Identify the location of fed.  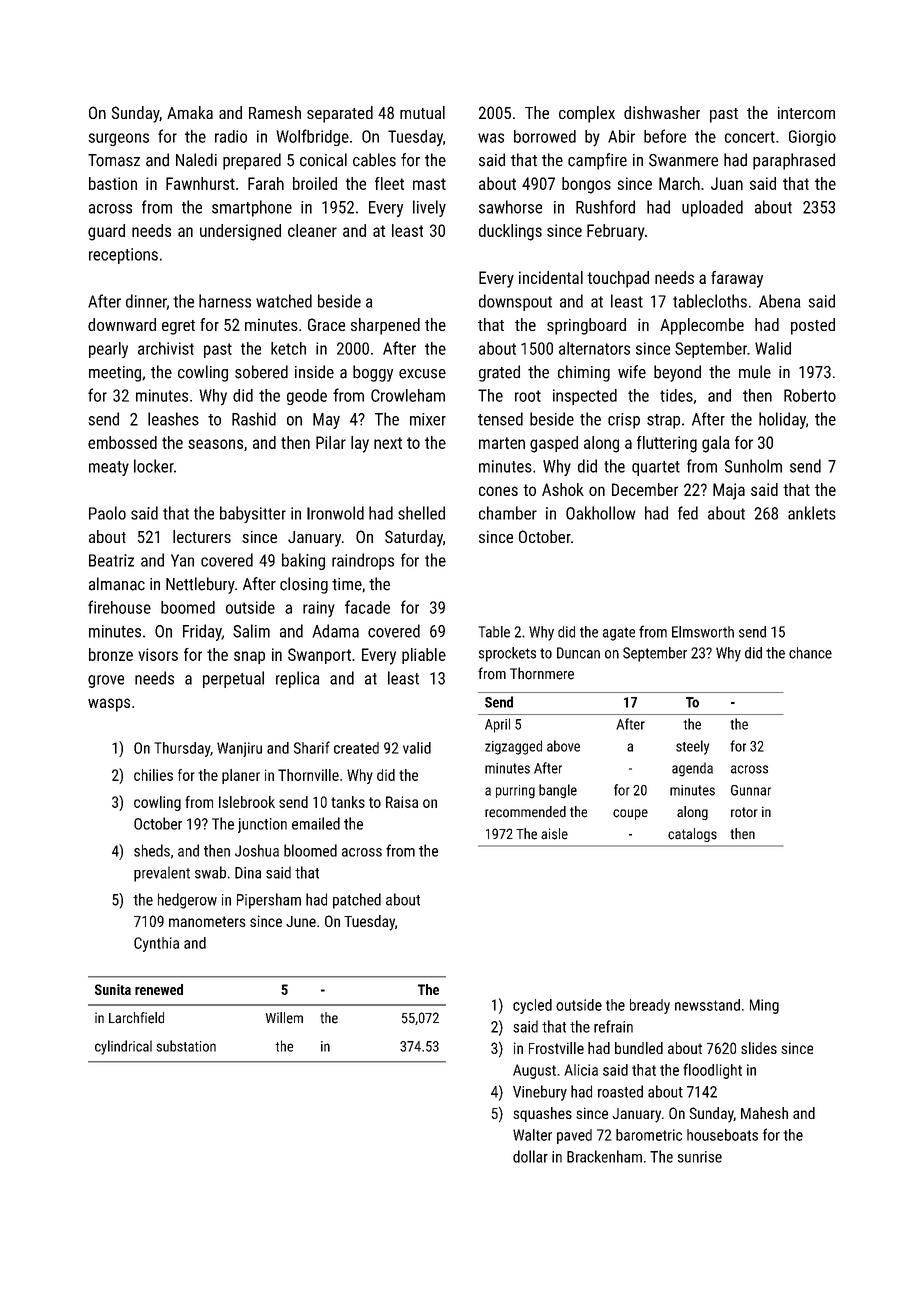
(688, 513).
